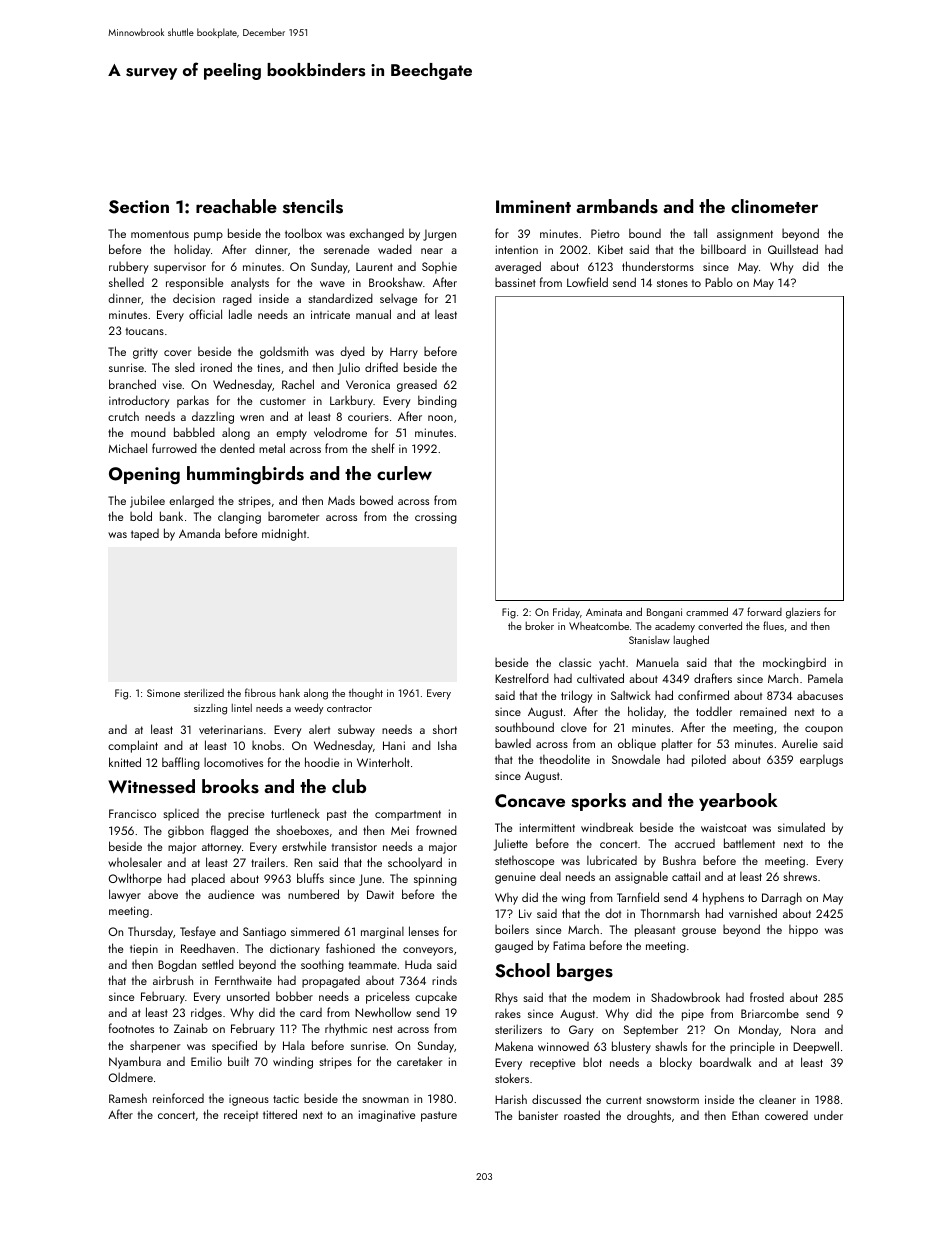 The width and height of the screenshot is (952, 1233). What do you see at coordinates (539, 625) in the screenshot?
I see `broker` at bounding box center [539, 625].
